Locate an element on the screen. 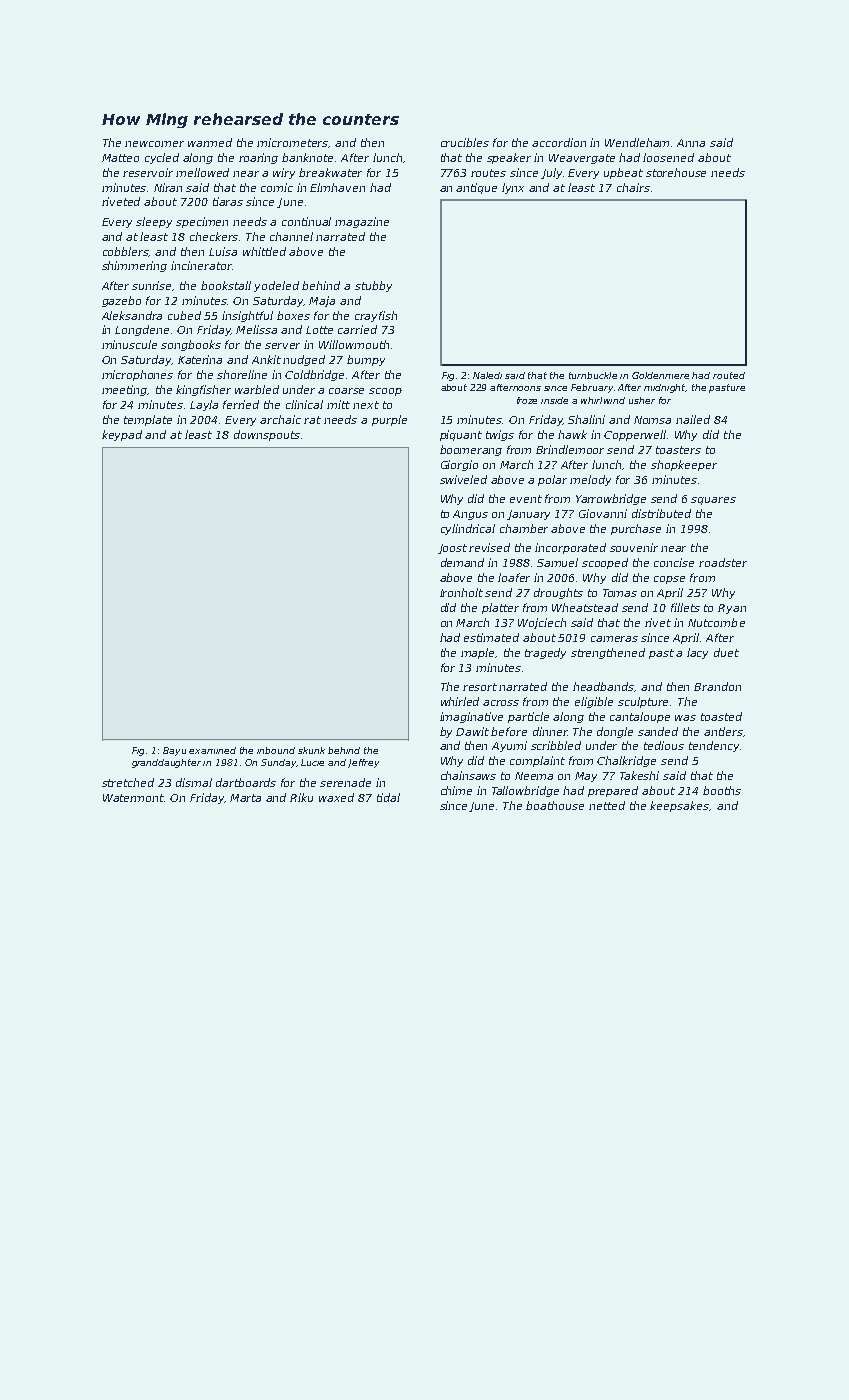  Brandon is located at coordinates (717, 686).
